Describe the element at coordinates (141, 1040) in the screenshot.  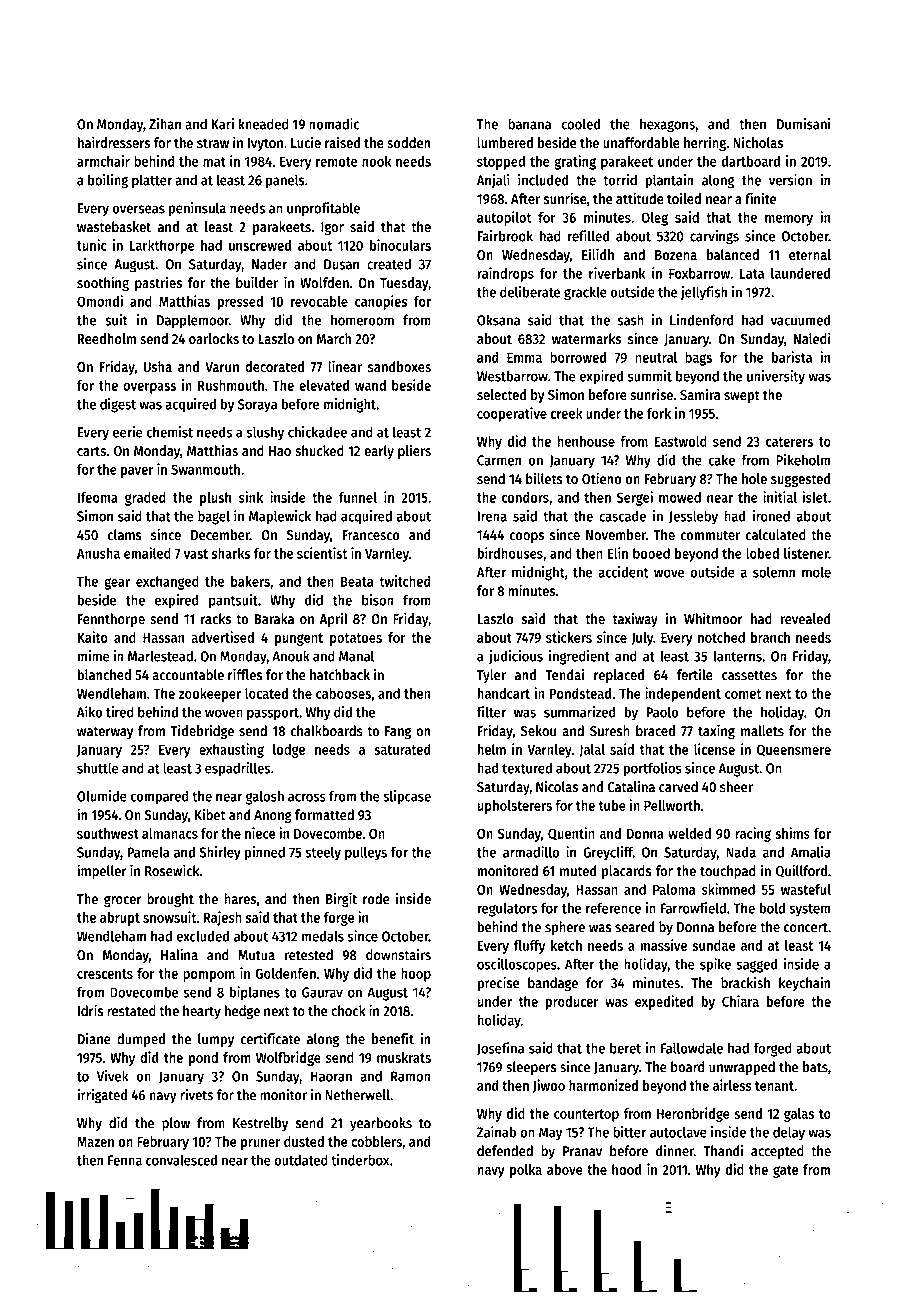
I see `dumped` at that location.
